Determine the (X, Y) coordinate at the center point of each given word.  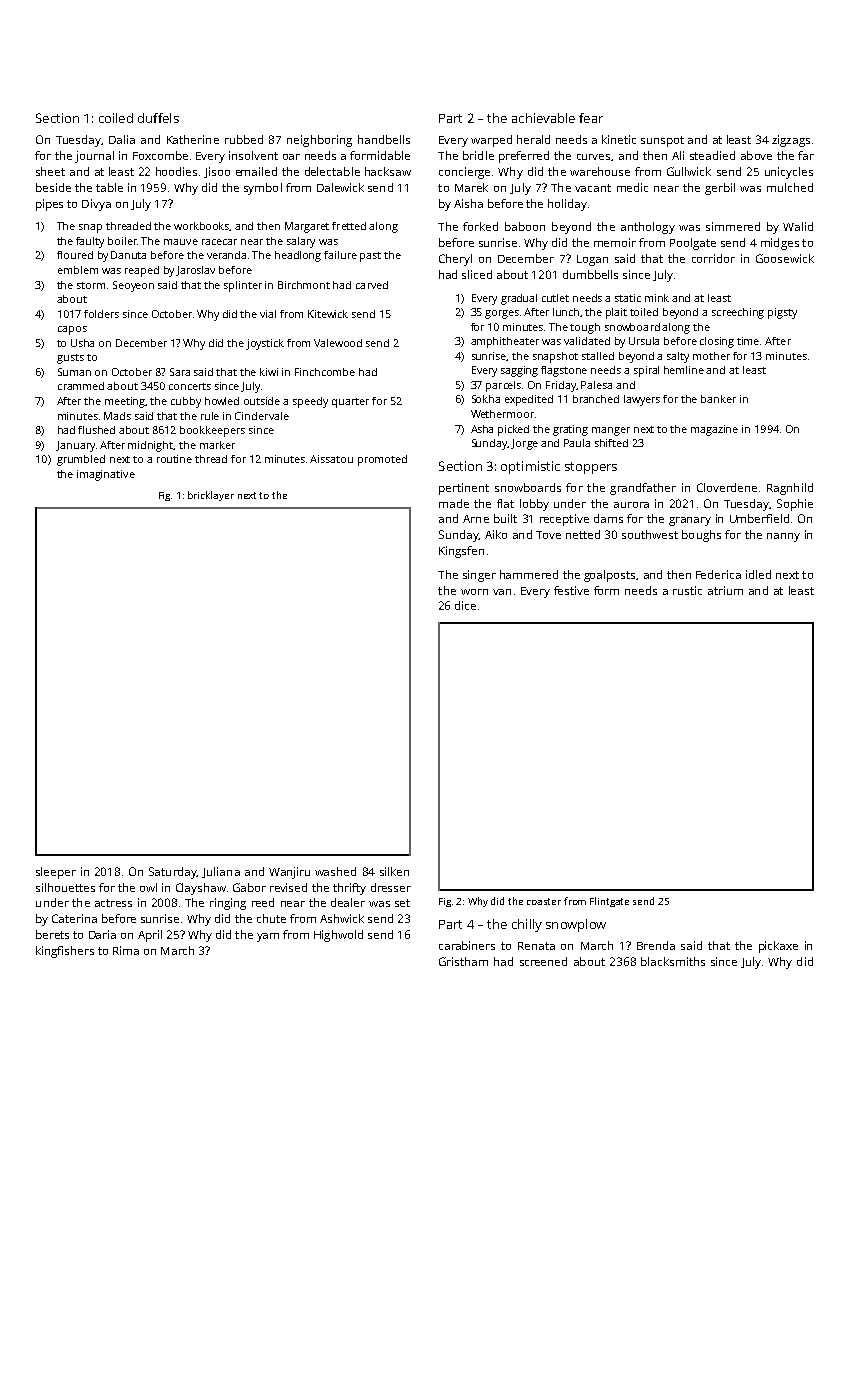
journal (94, 157)
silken (394, 871)
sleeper (56, 873)
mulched (790, 187)
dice (465, 605)
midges (780, 244)
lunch (567, 312)
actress (113, 903)
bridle (478, 155)
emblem (78, 270)
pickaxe (778, 947)
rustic (687, 590)
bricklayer (211, 496)
